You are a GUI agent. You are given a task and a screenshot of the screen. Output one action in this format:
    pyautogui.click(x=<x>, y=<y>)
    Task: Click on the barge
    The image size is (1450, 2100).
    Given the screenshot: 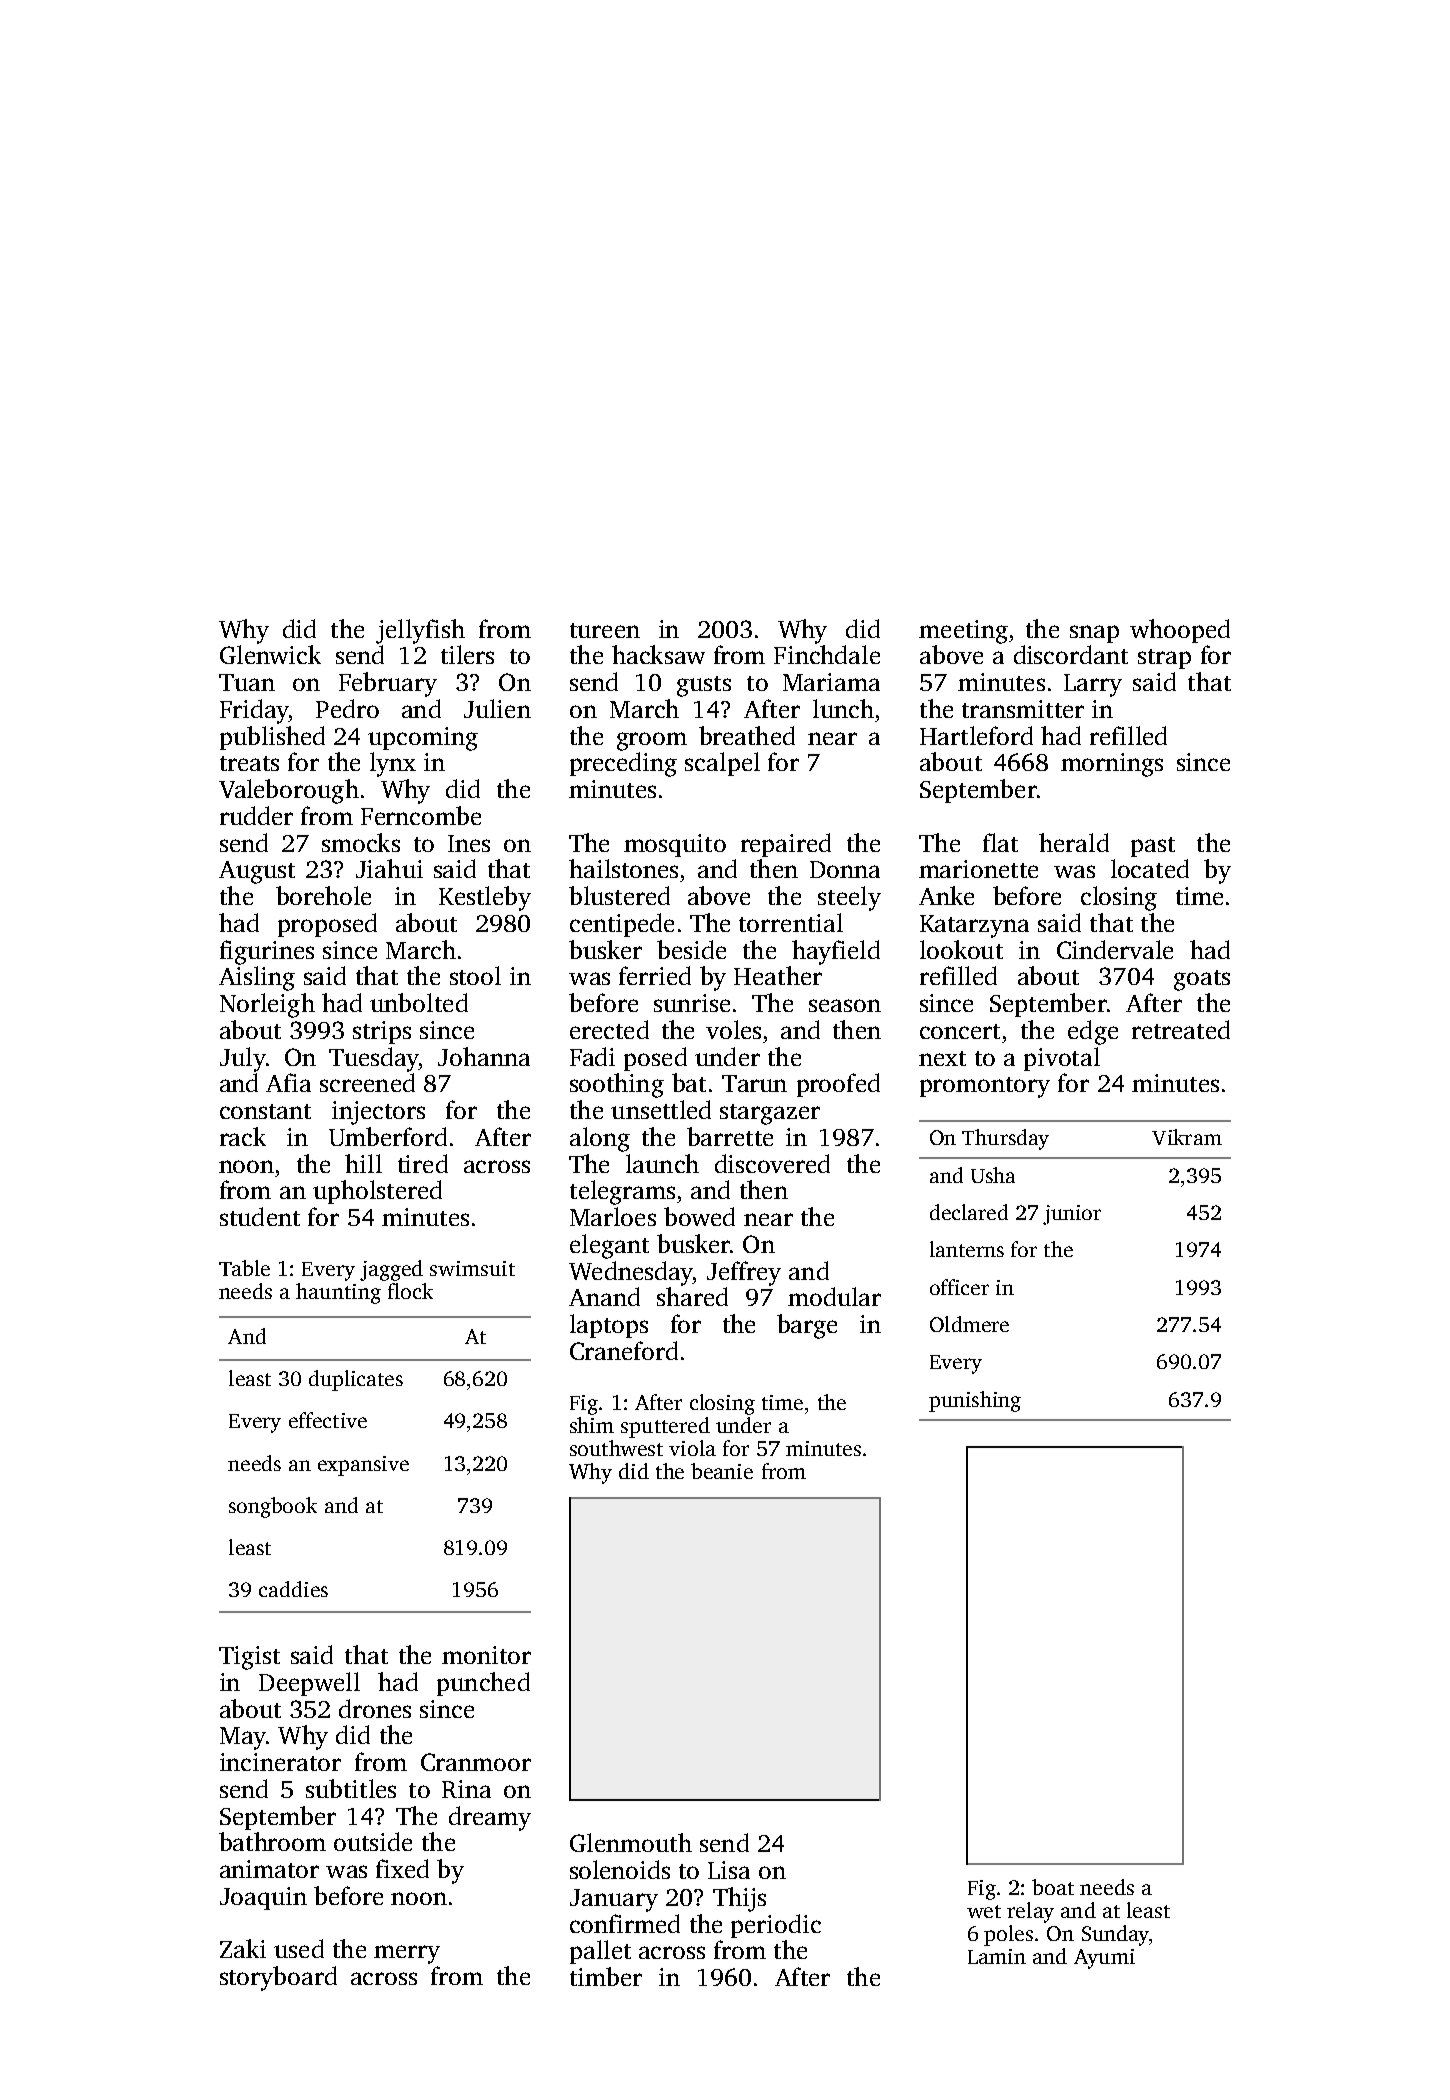 What is the action you would take?
    pyautogui.click(x=807, y=1326)
